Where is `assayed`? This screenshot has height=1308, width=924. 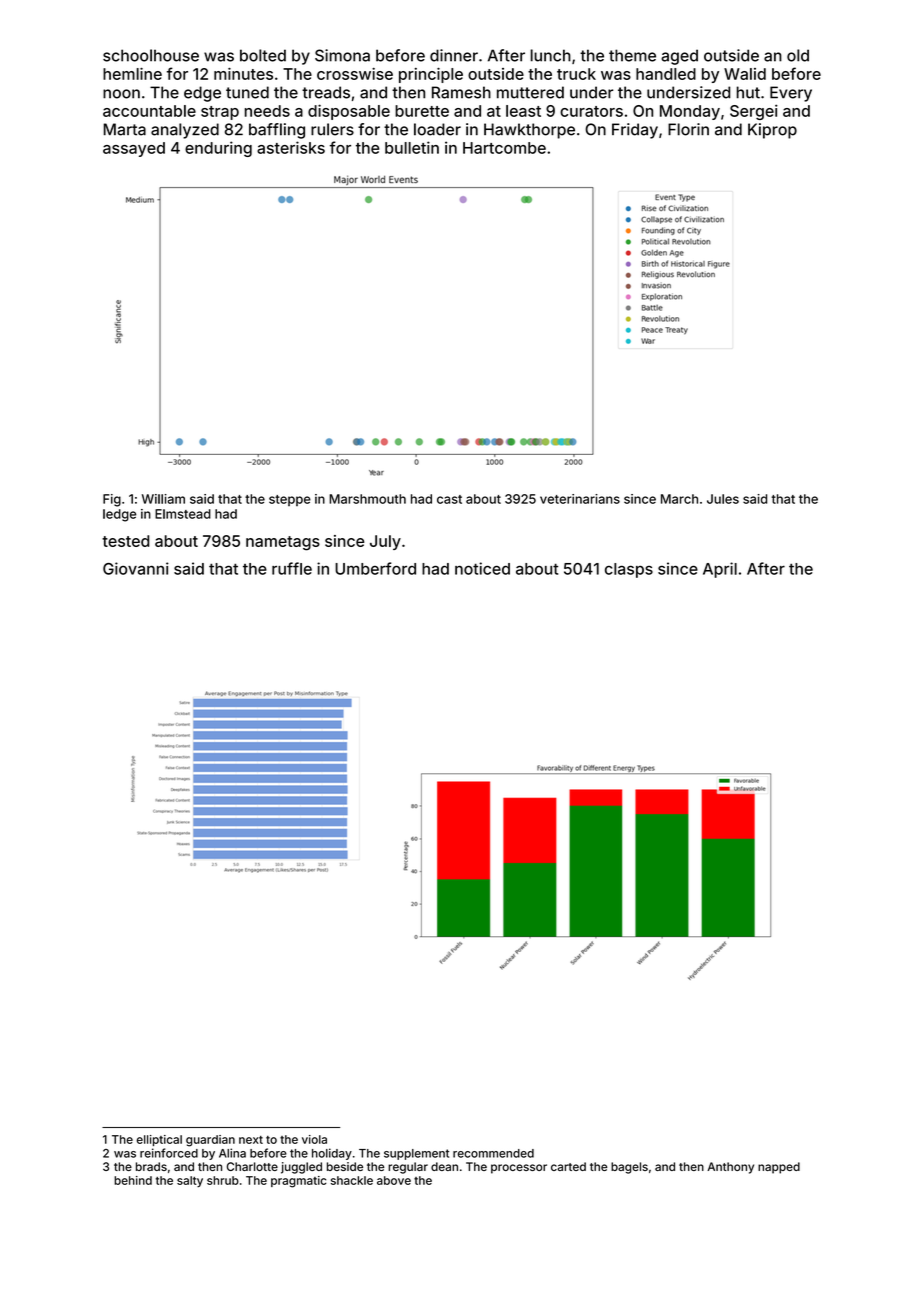
assayed is located at coordinates (134, 149).
